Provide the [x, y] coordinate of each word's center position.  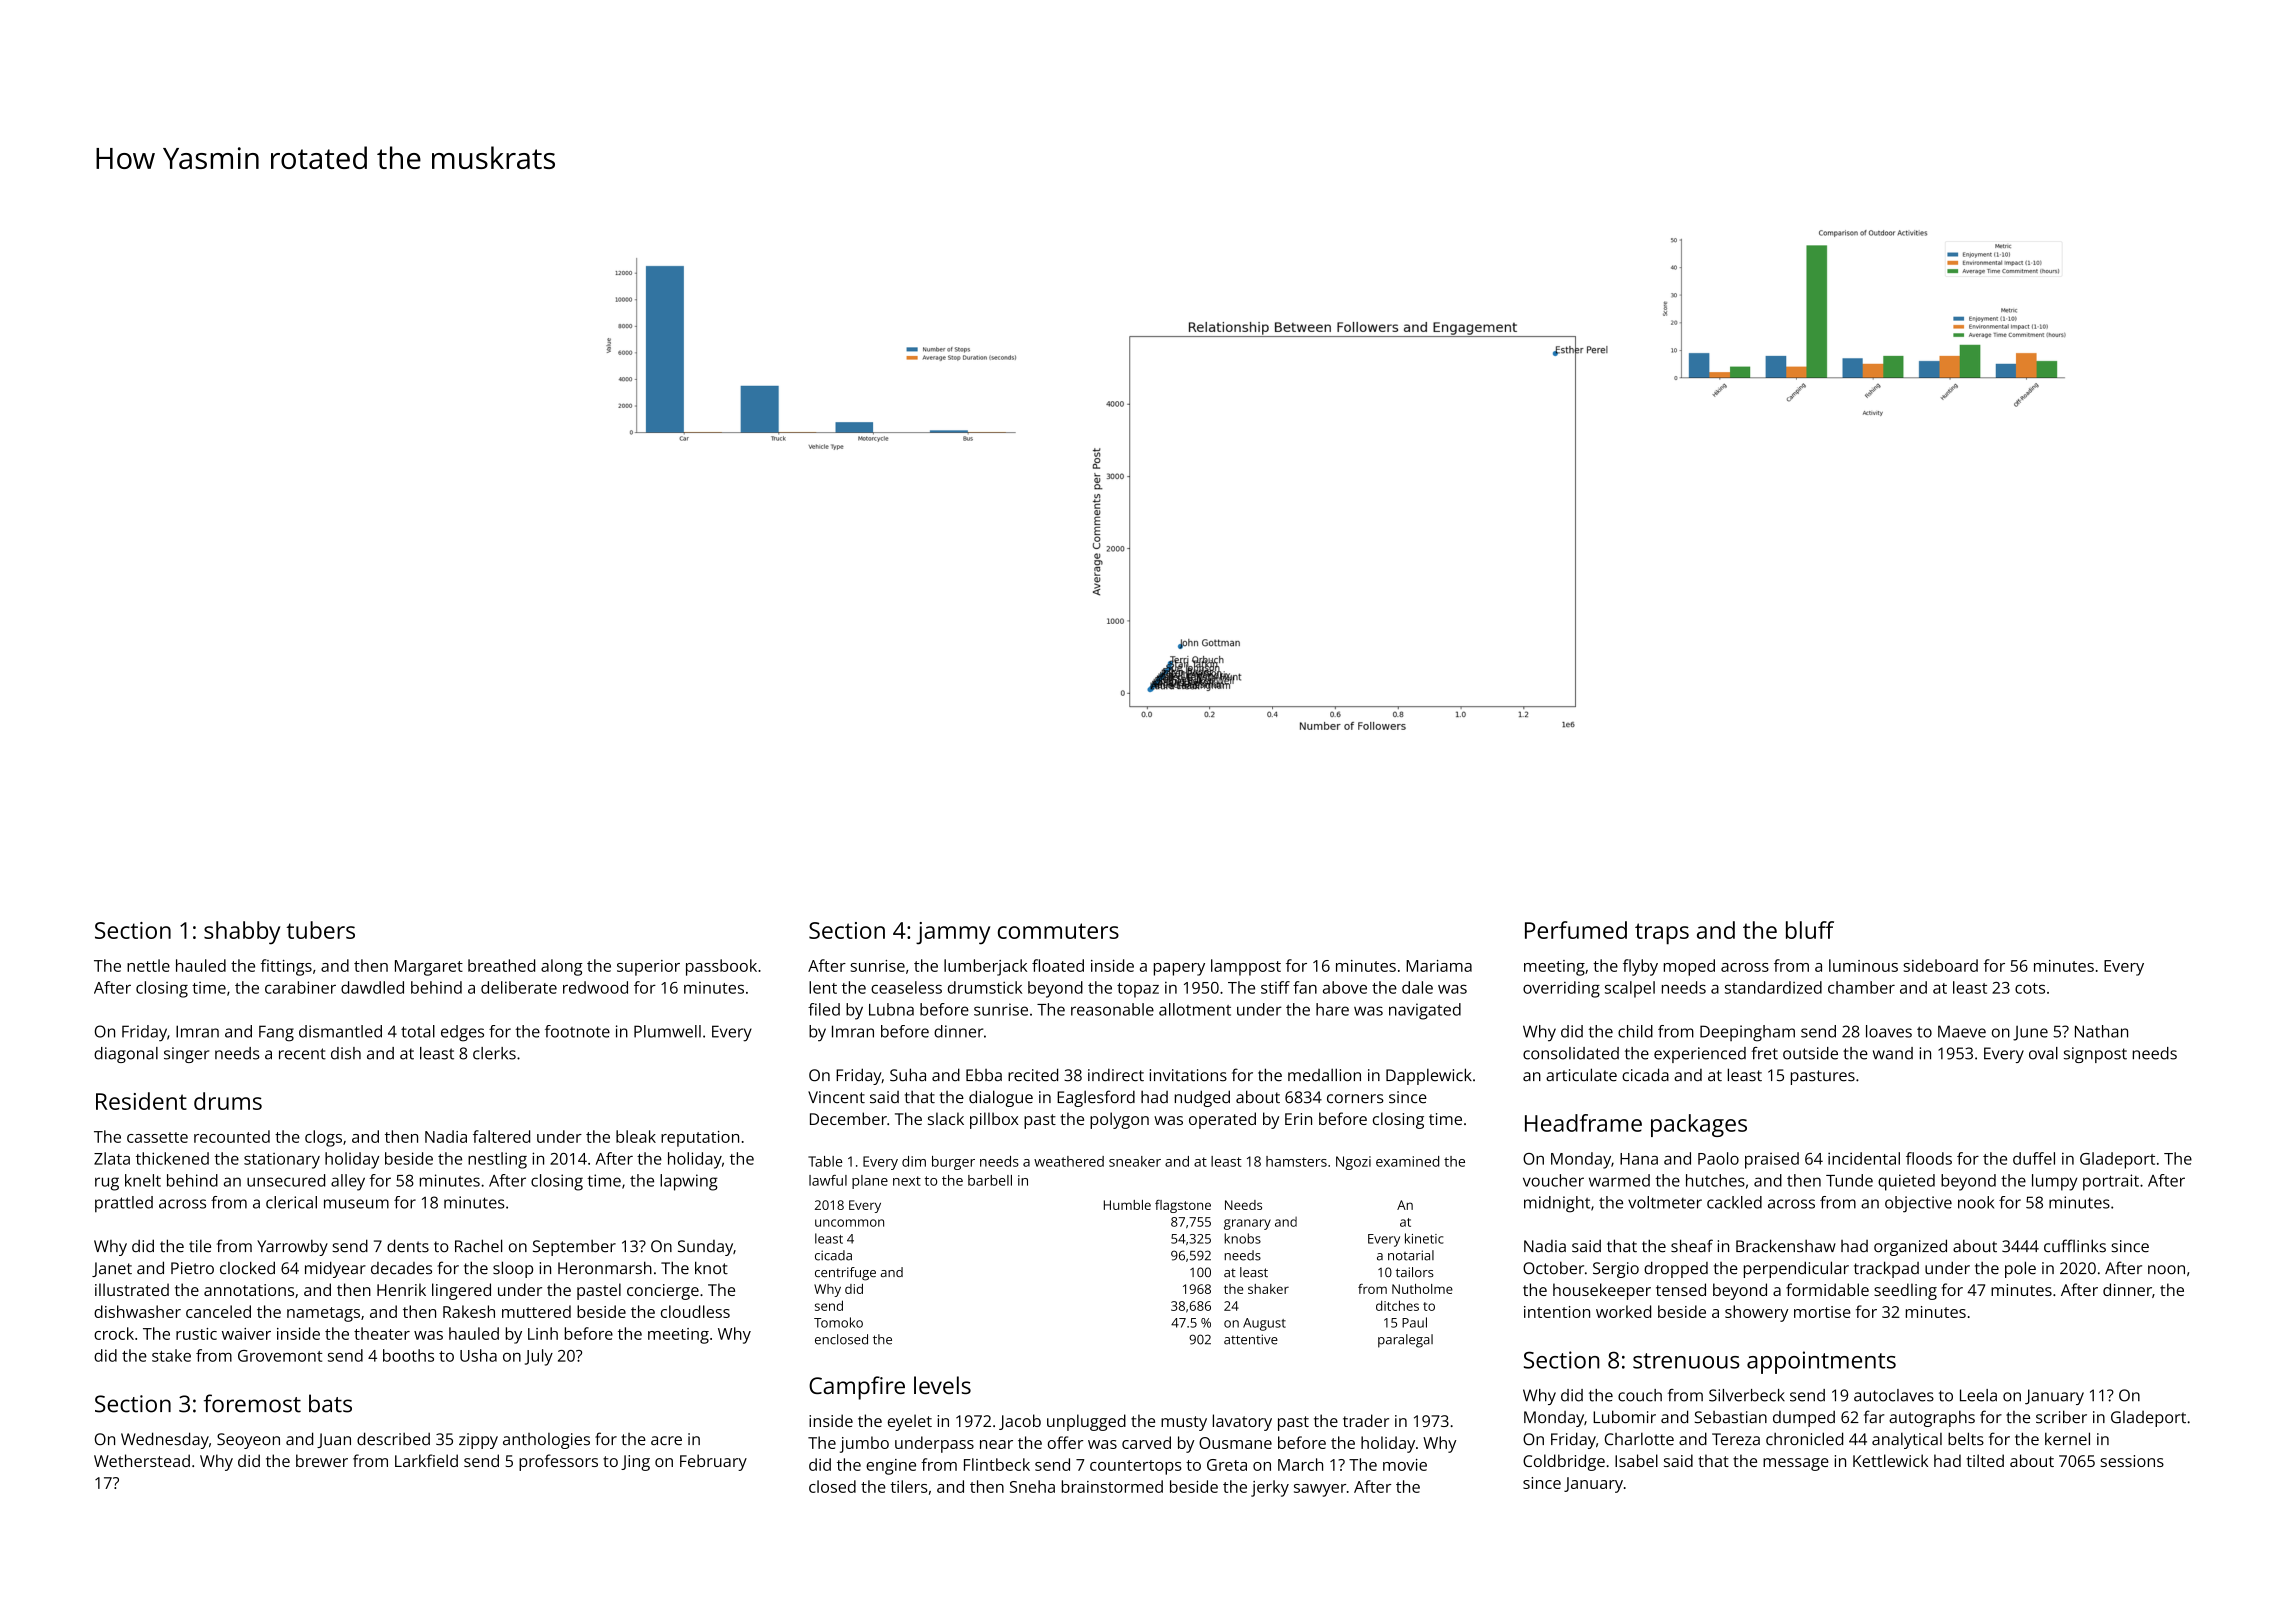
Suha [908, 1075]
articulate [1581, 1075]
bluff [1810, 930]
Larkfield [426, 1460]
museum [356, 1204]
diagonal [126, 1055]
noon [2166, 1270]
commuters [1058, 931]
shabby [242, 933]
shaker [1268, 1289]
